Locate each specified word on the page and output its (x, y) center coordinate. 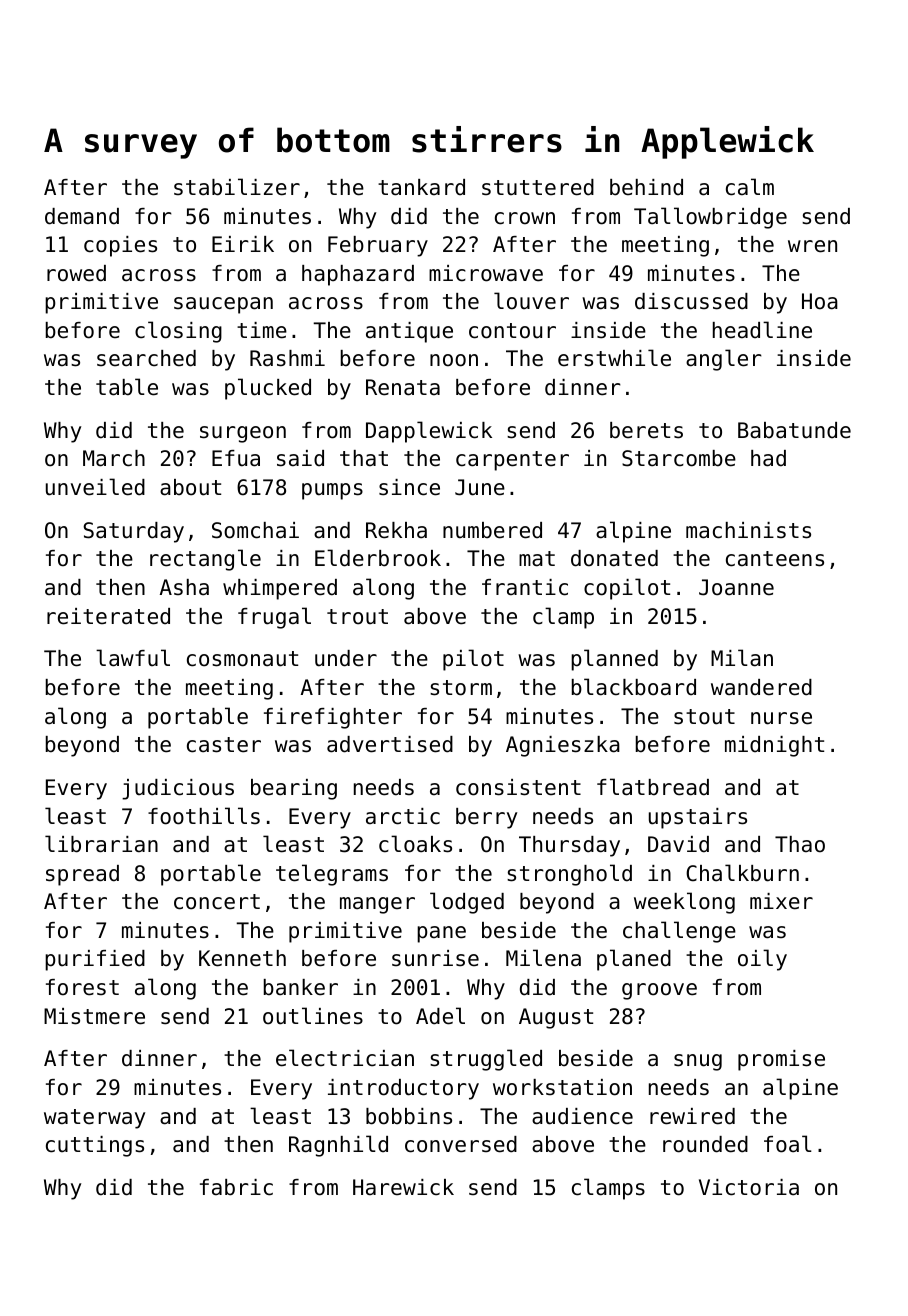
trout (357, 617)
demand (82, 216)
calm (750, 187)
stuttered (538, 187)
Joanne (736, 587)
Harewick (403, 1187)
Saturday (133, 532)
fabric (236, 1187)
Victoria (749, 1187)
